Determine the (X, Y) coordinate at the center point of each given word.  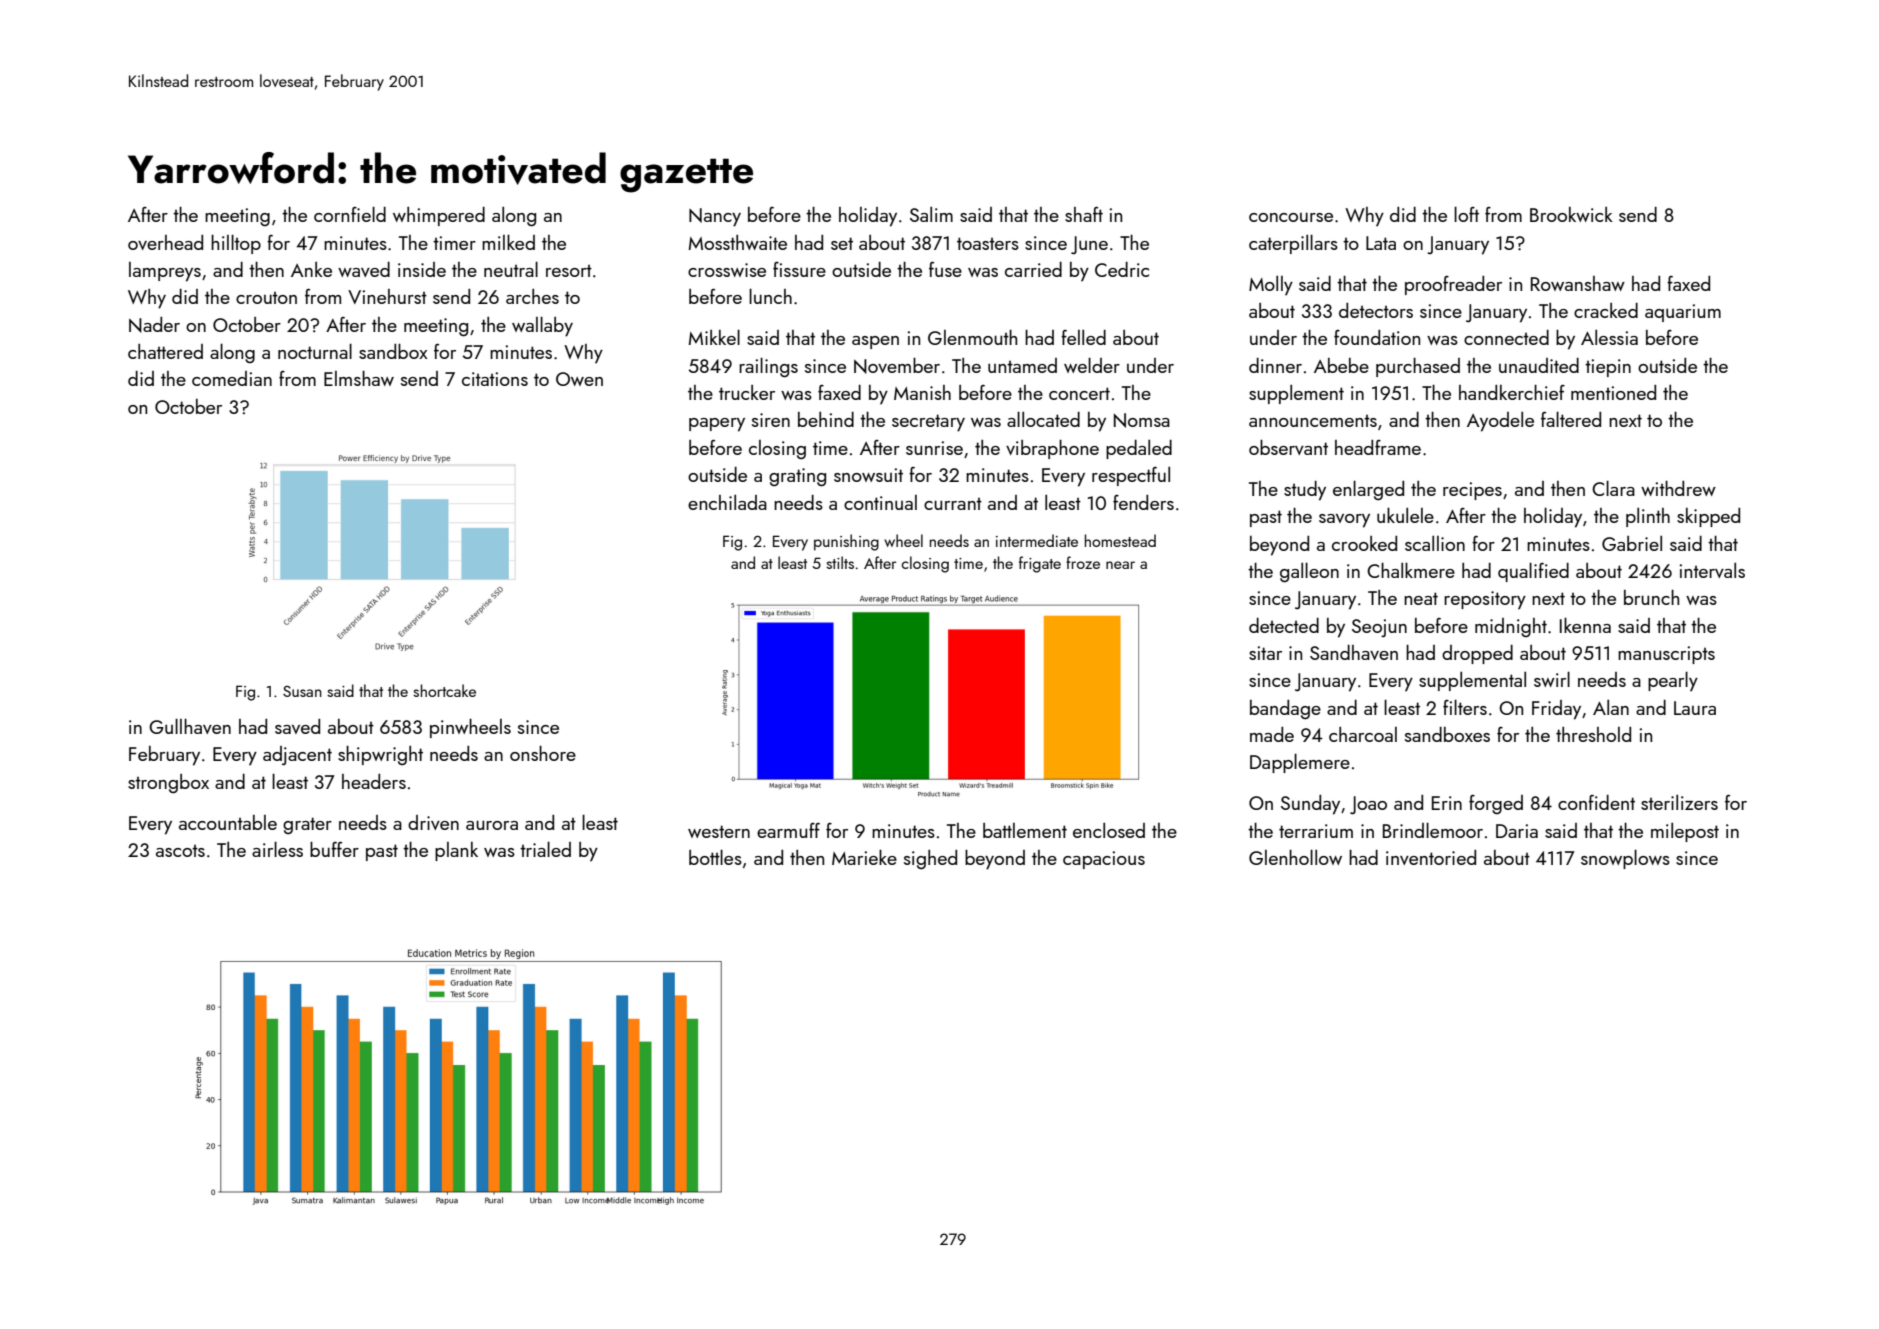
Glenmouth (972, 337)
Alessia (1609, 337)
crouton (266, 298)
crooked (1364, 543)
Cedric (1122, 269)
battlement (1025, 830)
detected (1284, 625)
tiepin (1608, 368)
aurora (492, 825)
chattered (165, 351)
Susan (302, 691)
